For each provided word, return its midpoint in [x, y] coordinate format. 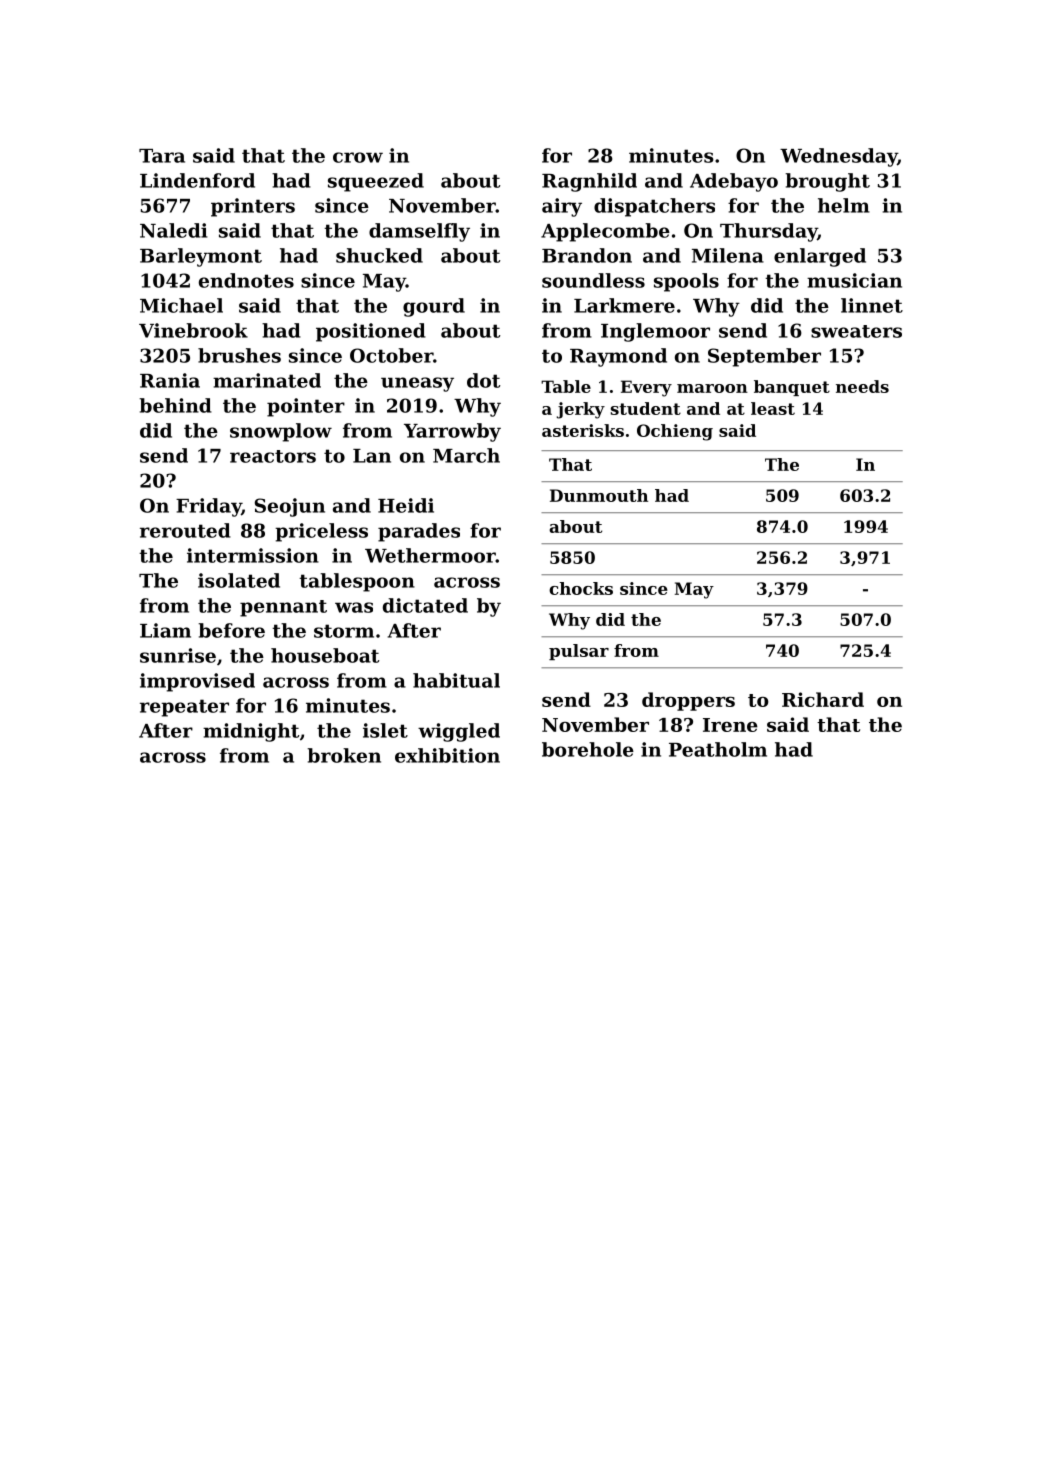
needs [862, 386]
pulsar [579, 652]
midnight [251, 732]
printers [253, 207]
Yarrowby [452, 432]
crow [358, 157]
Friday [209, 507]
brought [828, 182]
